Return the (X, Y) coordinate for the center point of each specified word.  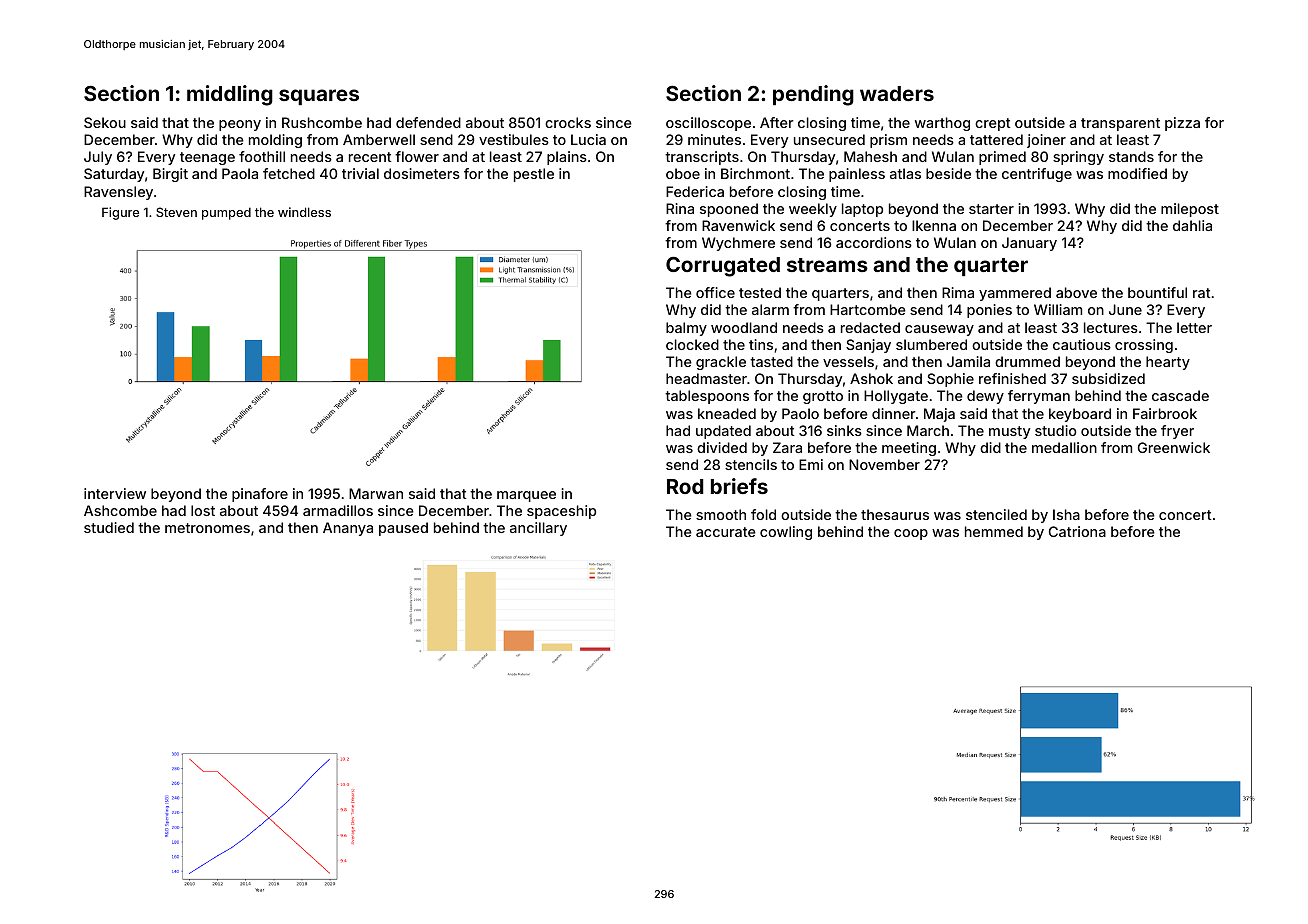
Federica (695, 191)
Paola (240, 173)
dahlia (1192, 225)
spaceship (561, 512)
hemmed (994, 531)
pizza (1182, 124)
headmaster (706, 378)
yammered (1015, 294)
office (715, 292)
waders (897, 93)
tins (761, 344)
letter (1194, 327)
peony (240, 125)
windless (304, 212)
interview (115, 493)
